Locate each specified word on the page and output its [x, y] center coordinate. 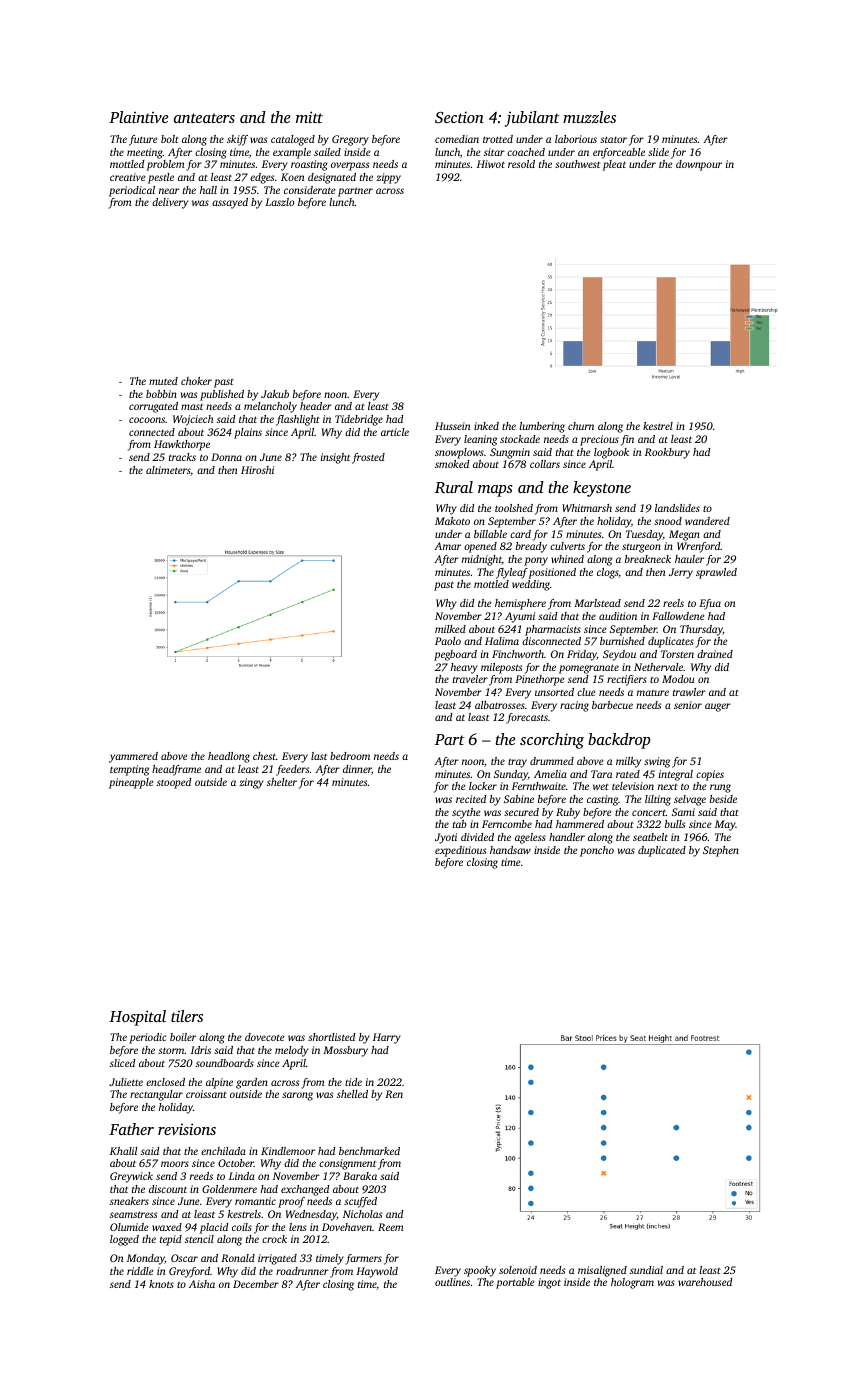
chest [264, 756]
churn [581, 426]
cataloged [293, 140]
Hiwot [491, 164]
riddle [140, 1271]
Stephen [721, 851]
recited [471, 799]
